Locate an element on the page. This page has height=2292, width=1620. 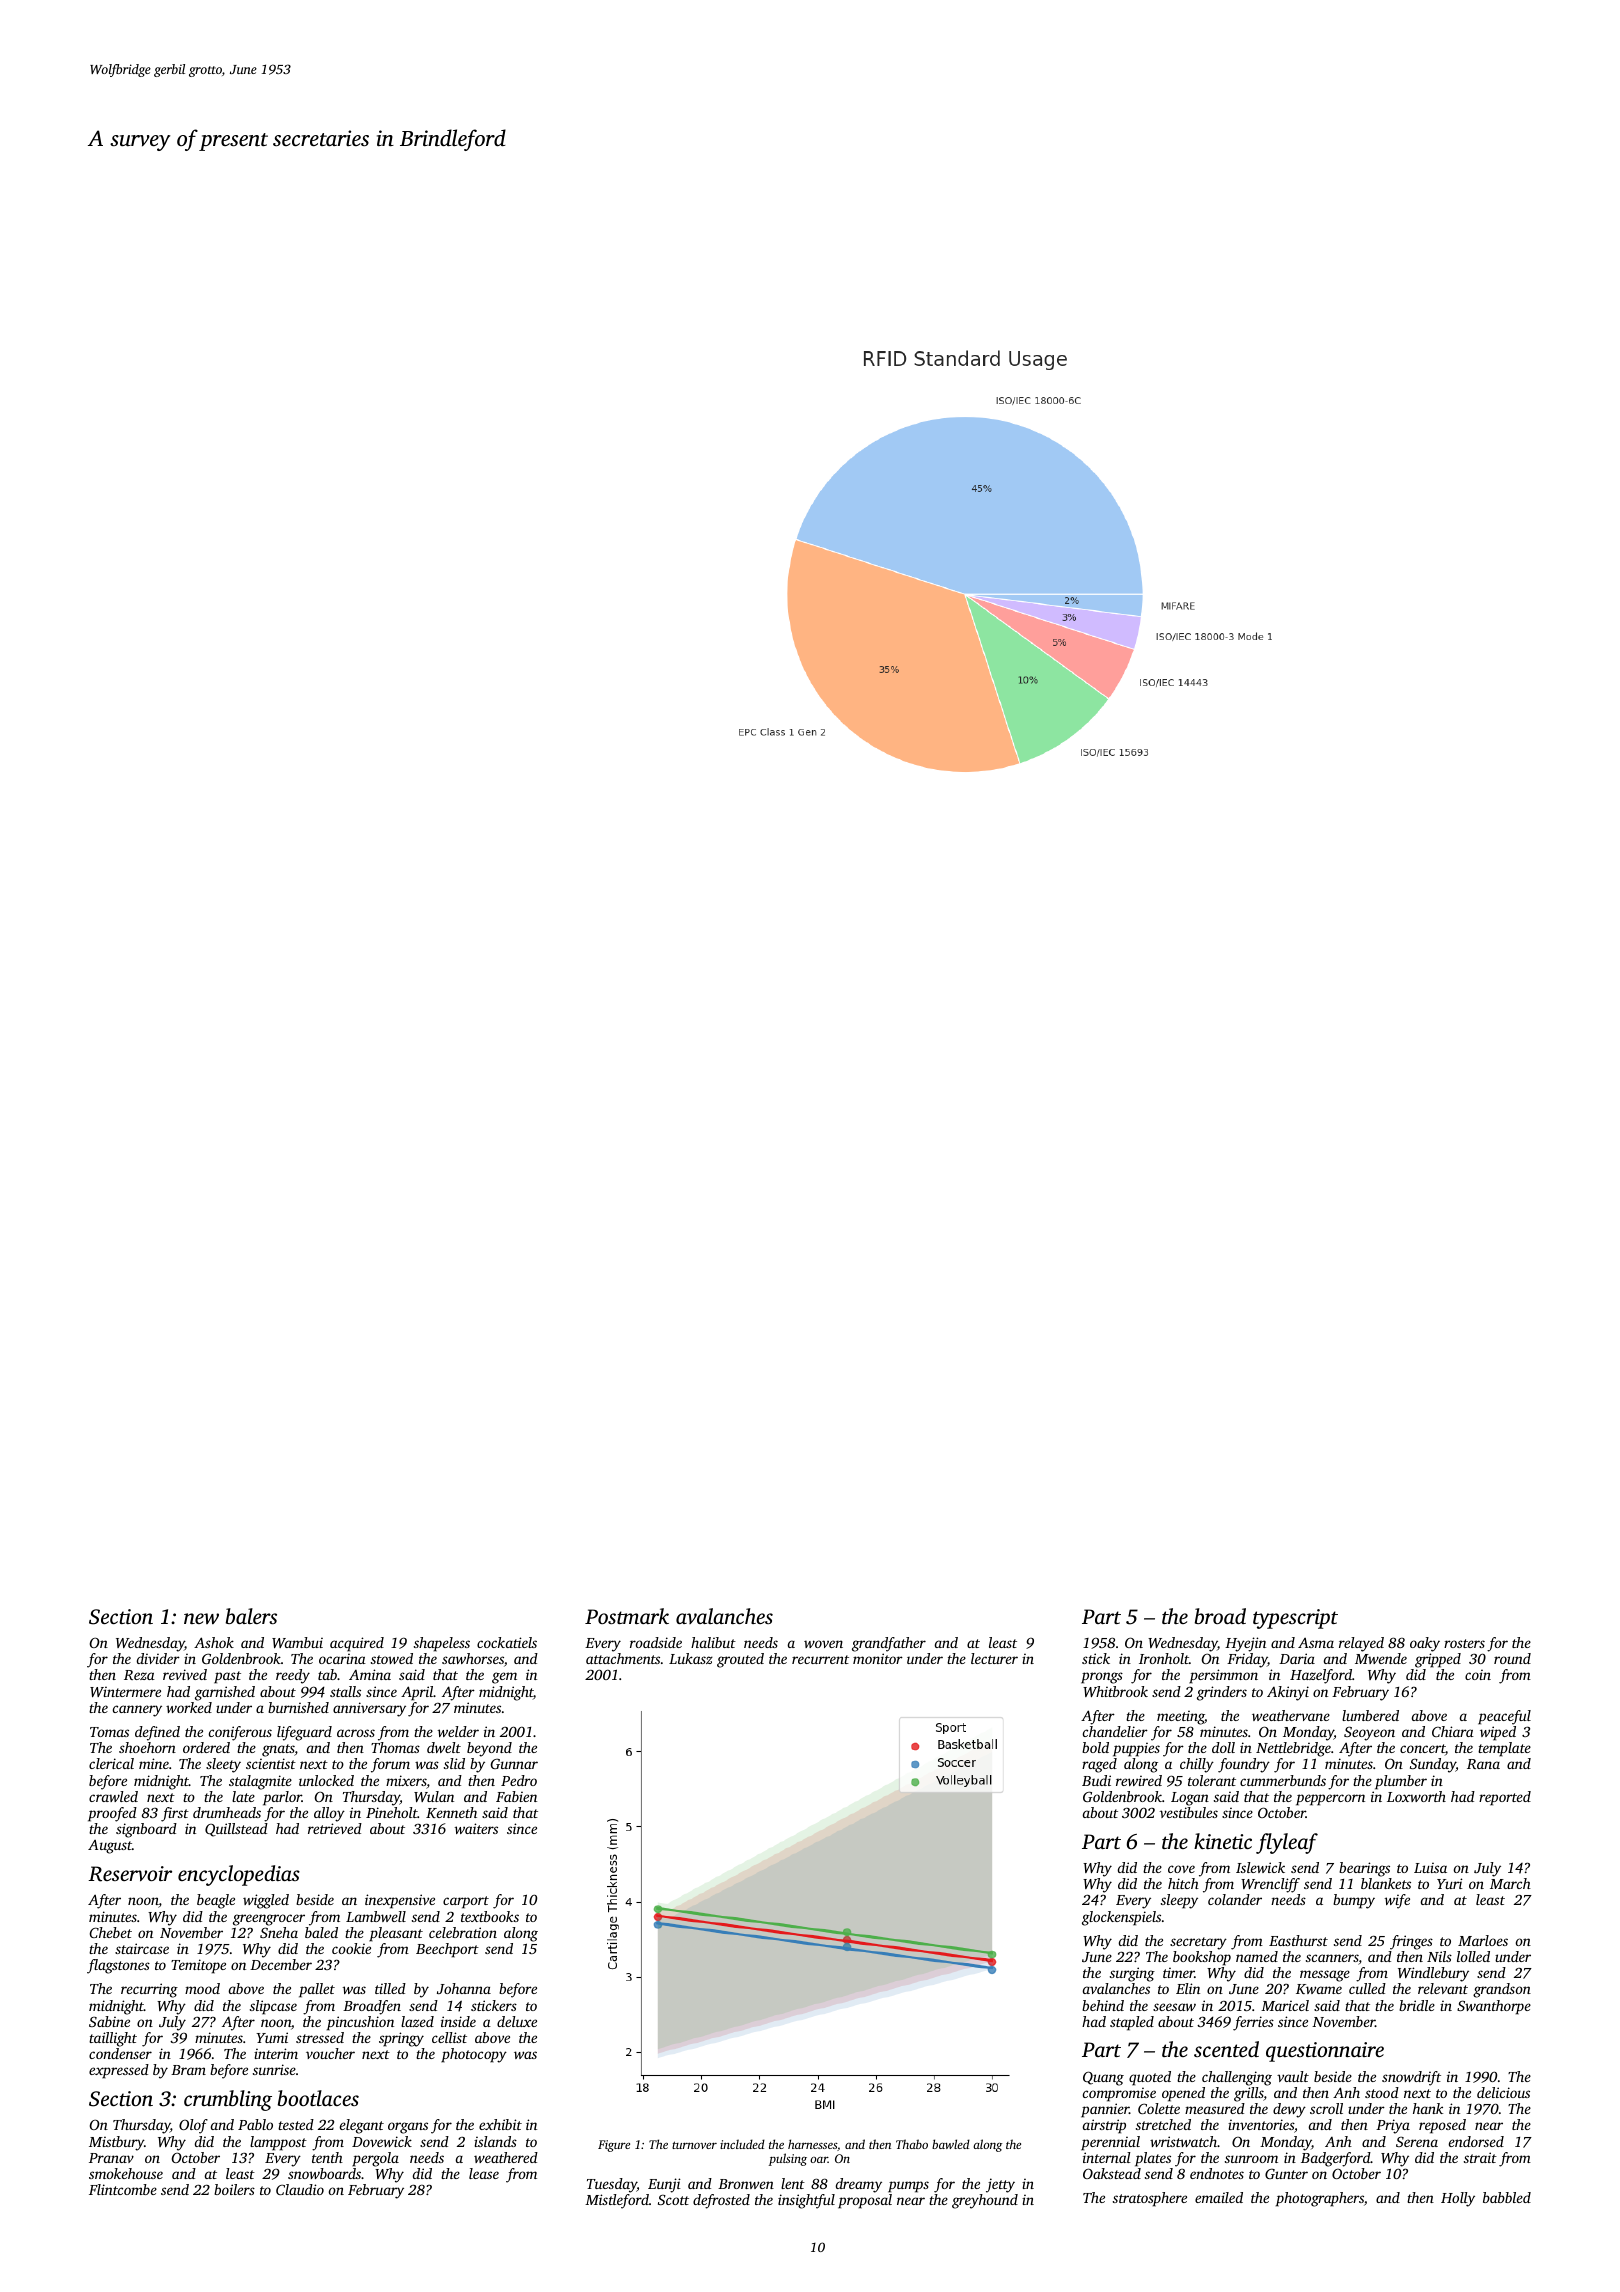
vestibules is located at coordinates (1189, 1812).
